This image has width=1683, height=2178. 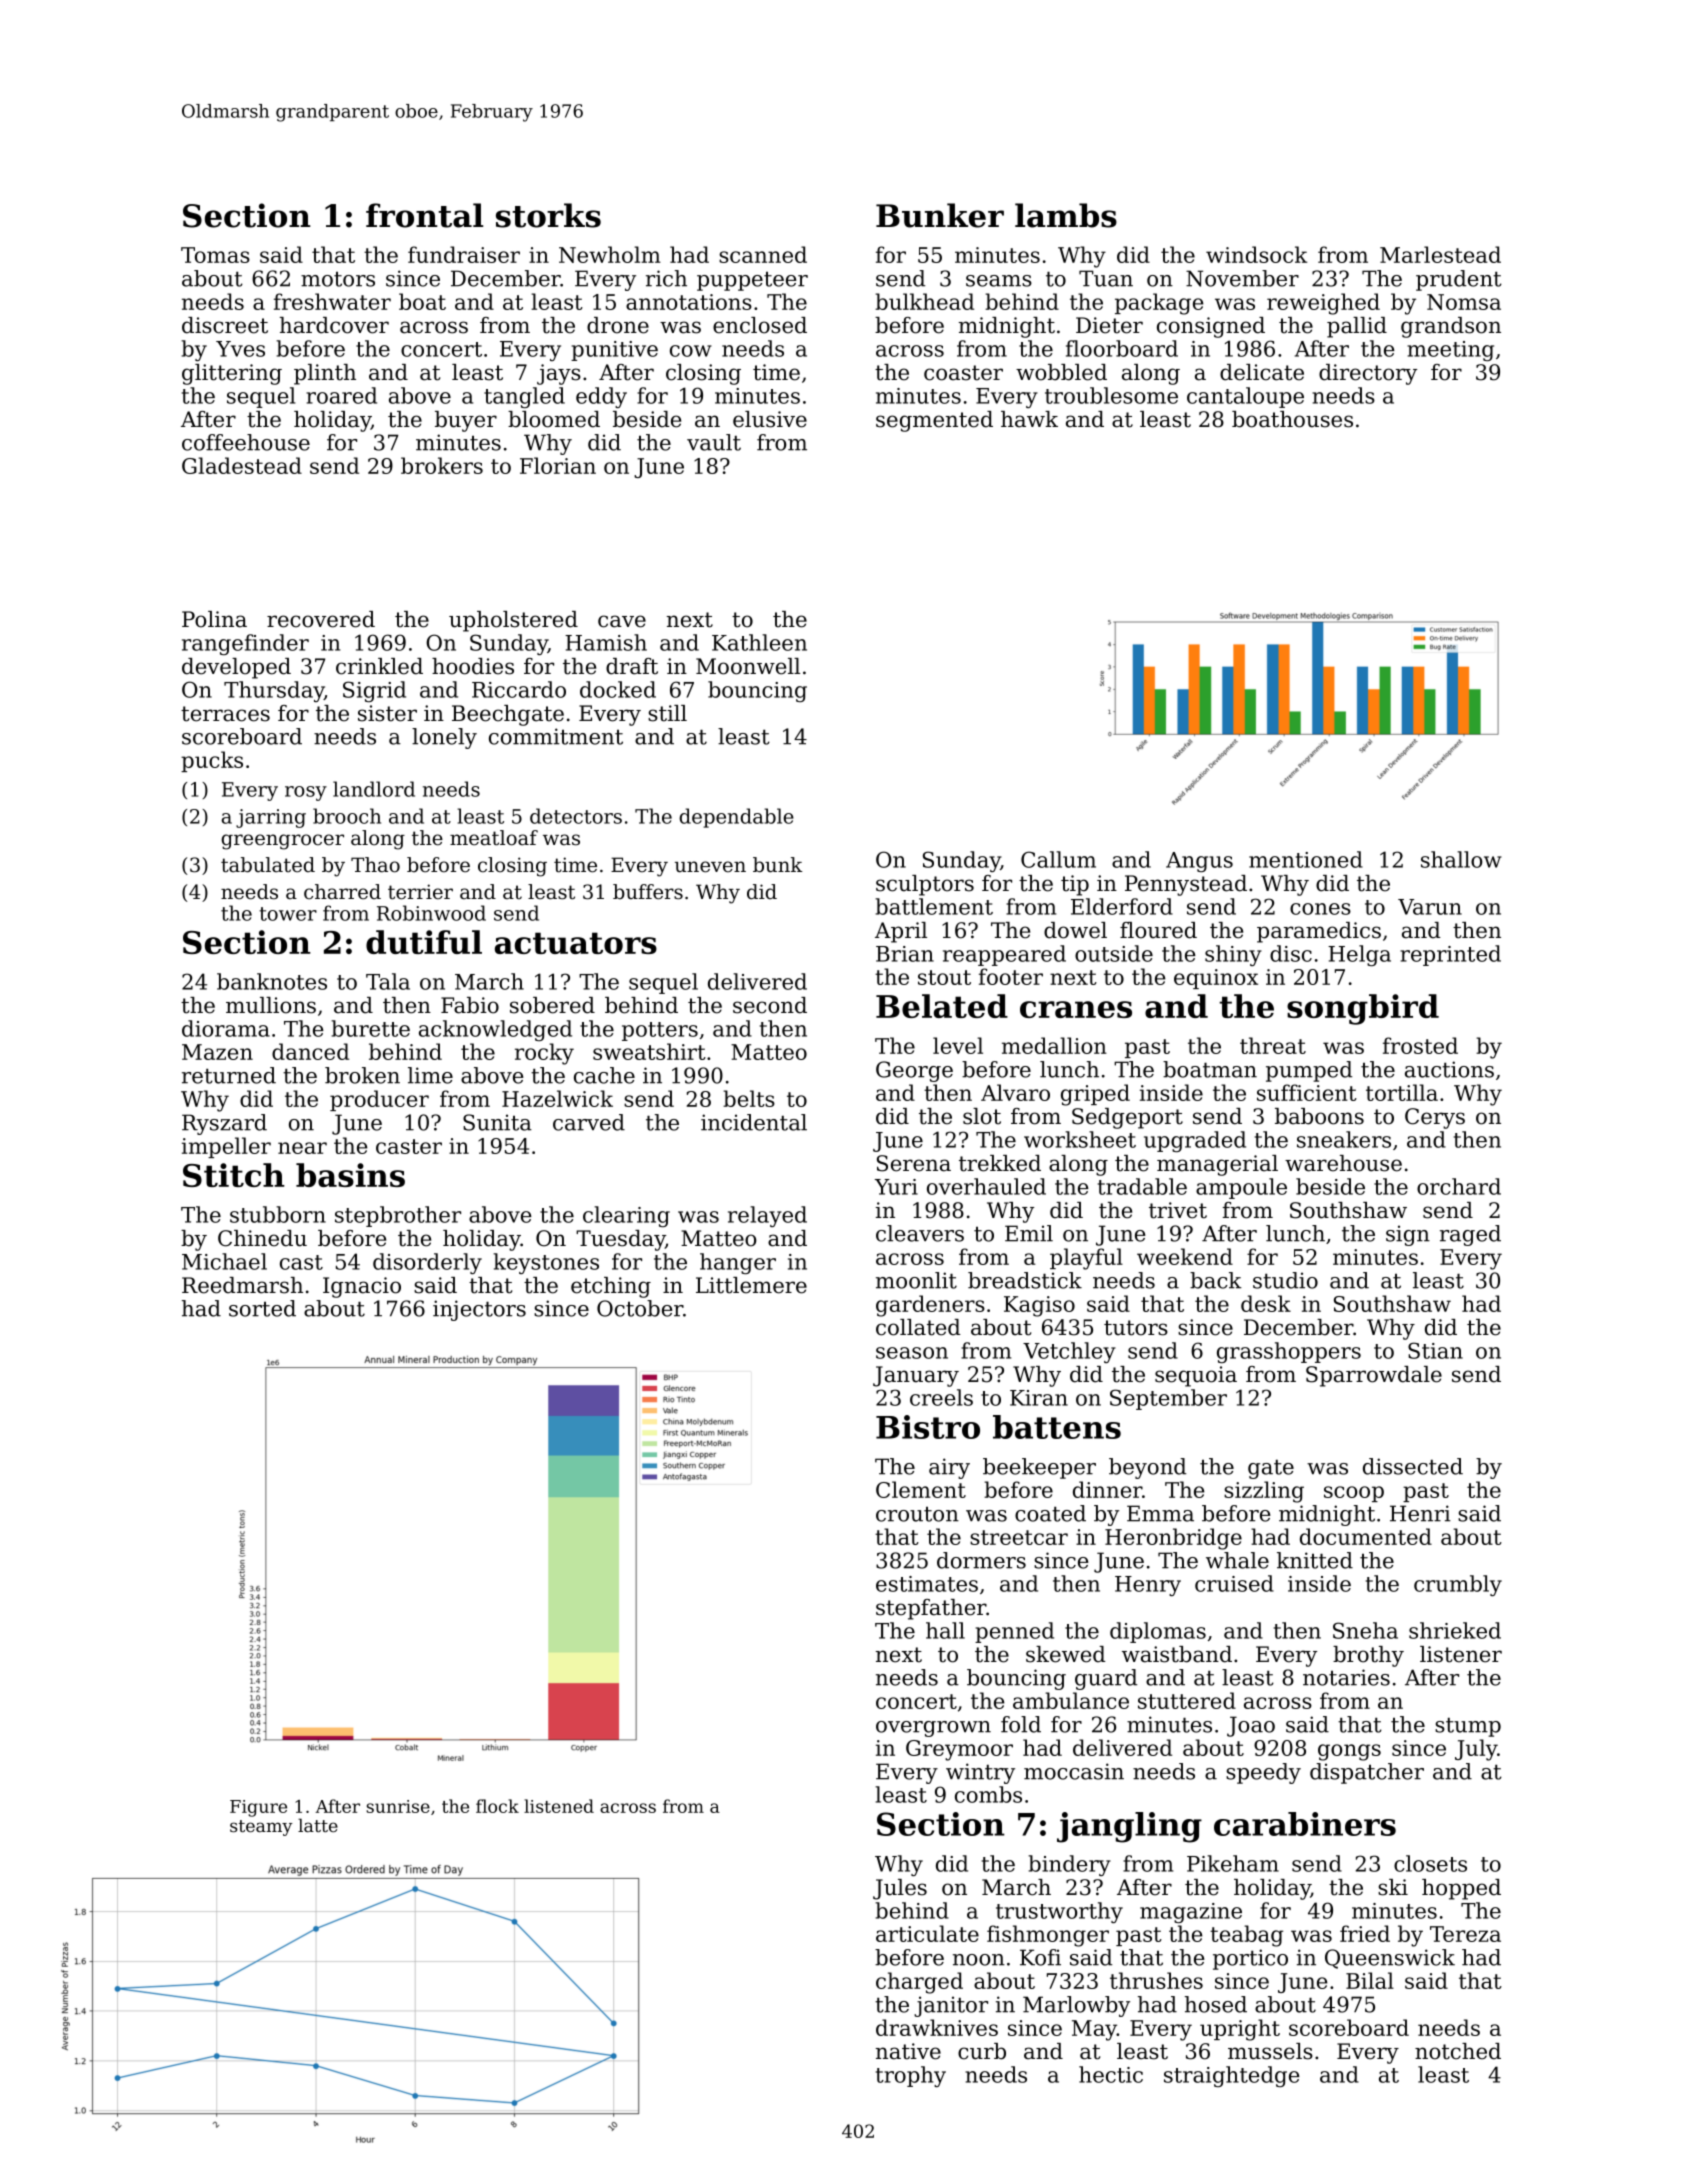 I want to click on Marlestead, so click(x=1440, y=254).
